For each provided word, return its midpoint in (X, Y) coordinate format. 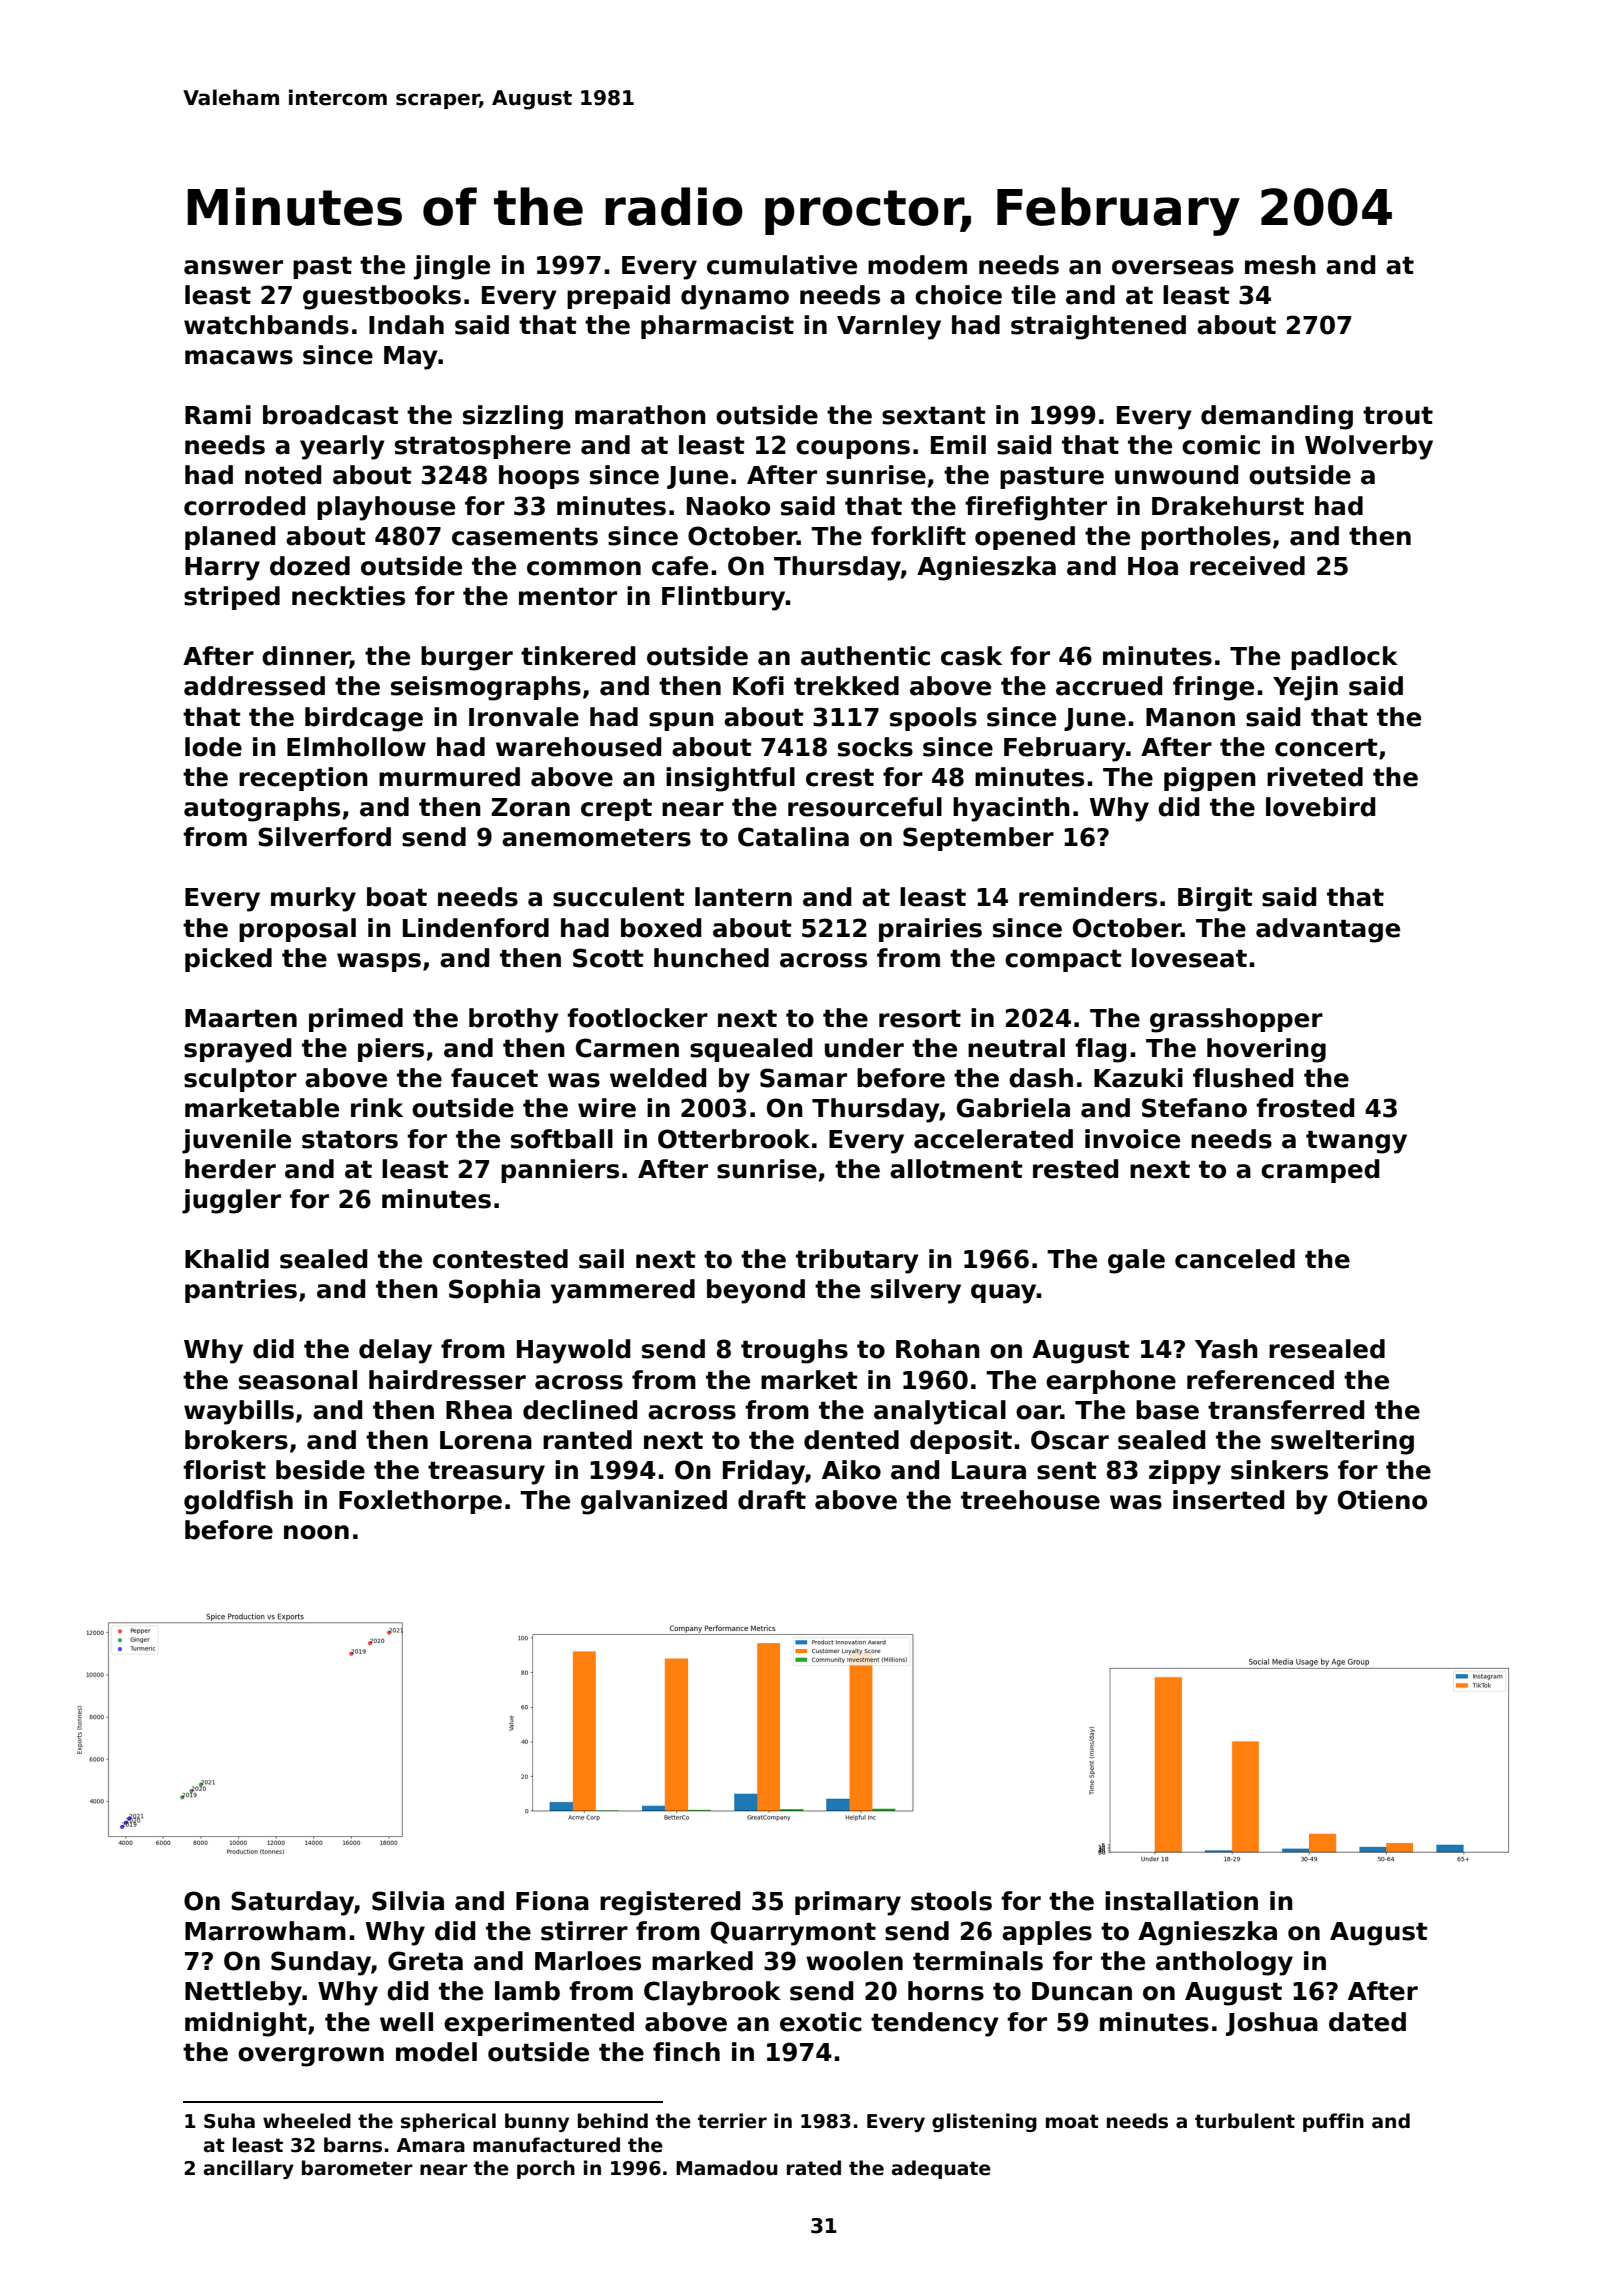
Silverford (324, 837)
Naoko (728, 506)
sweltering (1342, 1442)
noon (316, 1532)
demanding (1277, 417)
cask (971, 656)
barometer (357, 2168)
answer (233, 267)
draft (772, 1500)
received (1247, 566)
